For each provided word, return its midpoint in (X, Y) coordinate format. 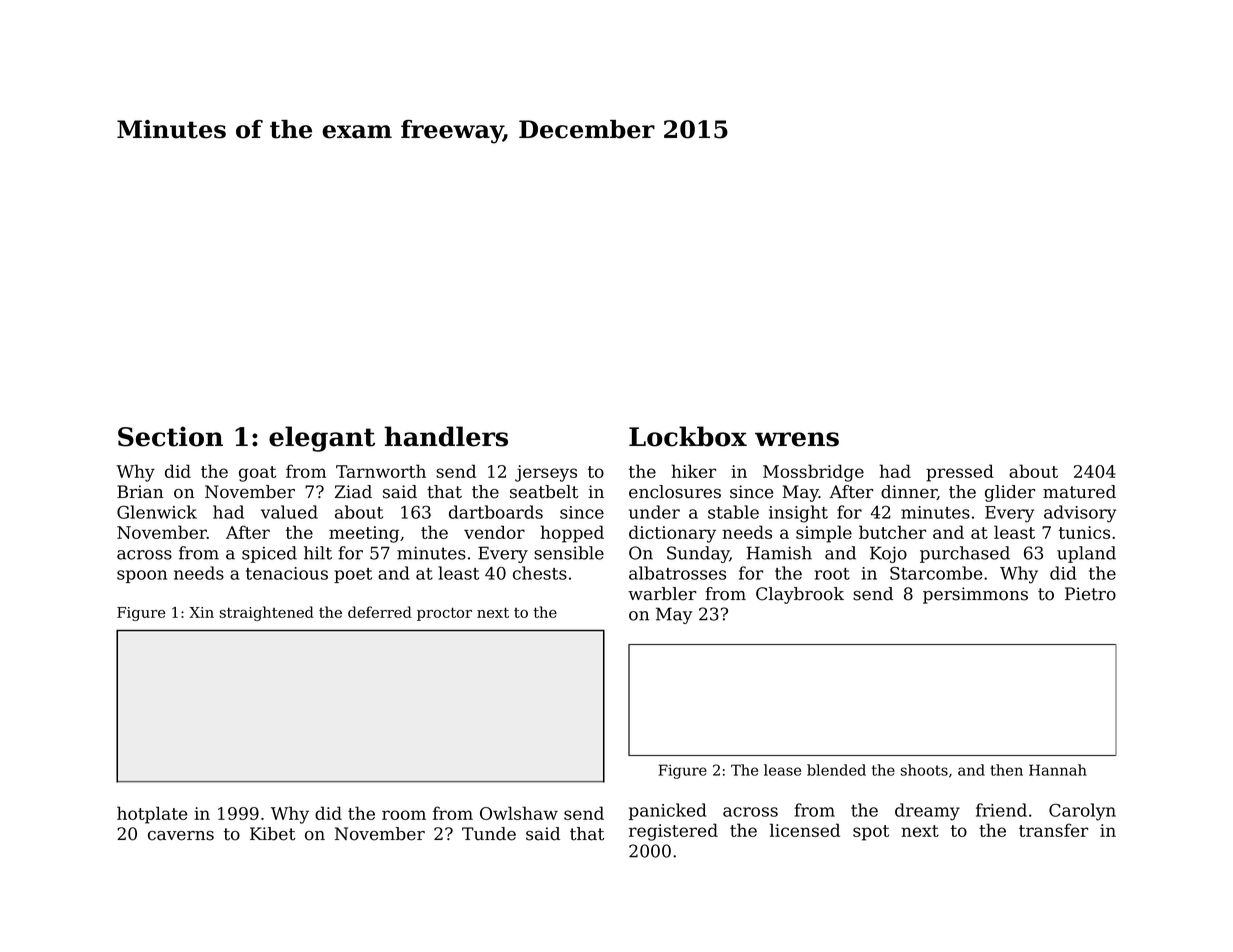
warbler (662, 594)
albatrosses (677, 573)
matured (1079, 492)
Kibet (272, 834)
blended (836, 770)
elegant (322, 439)
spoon (142, 576)
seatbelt (544, 492)
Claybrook (800, 595)
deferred (380, 612)
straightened (266, 613)
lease (782, 770)
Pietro (1090, 594)
